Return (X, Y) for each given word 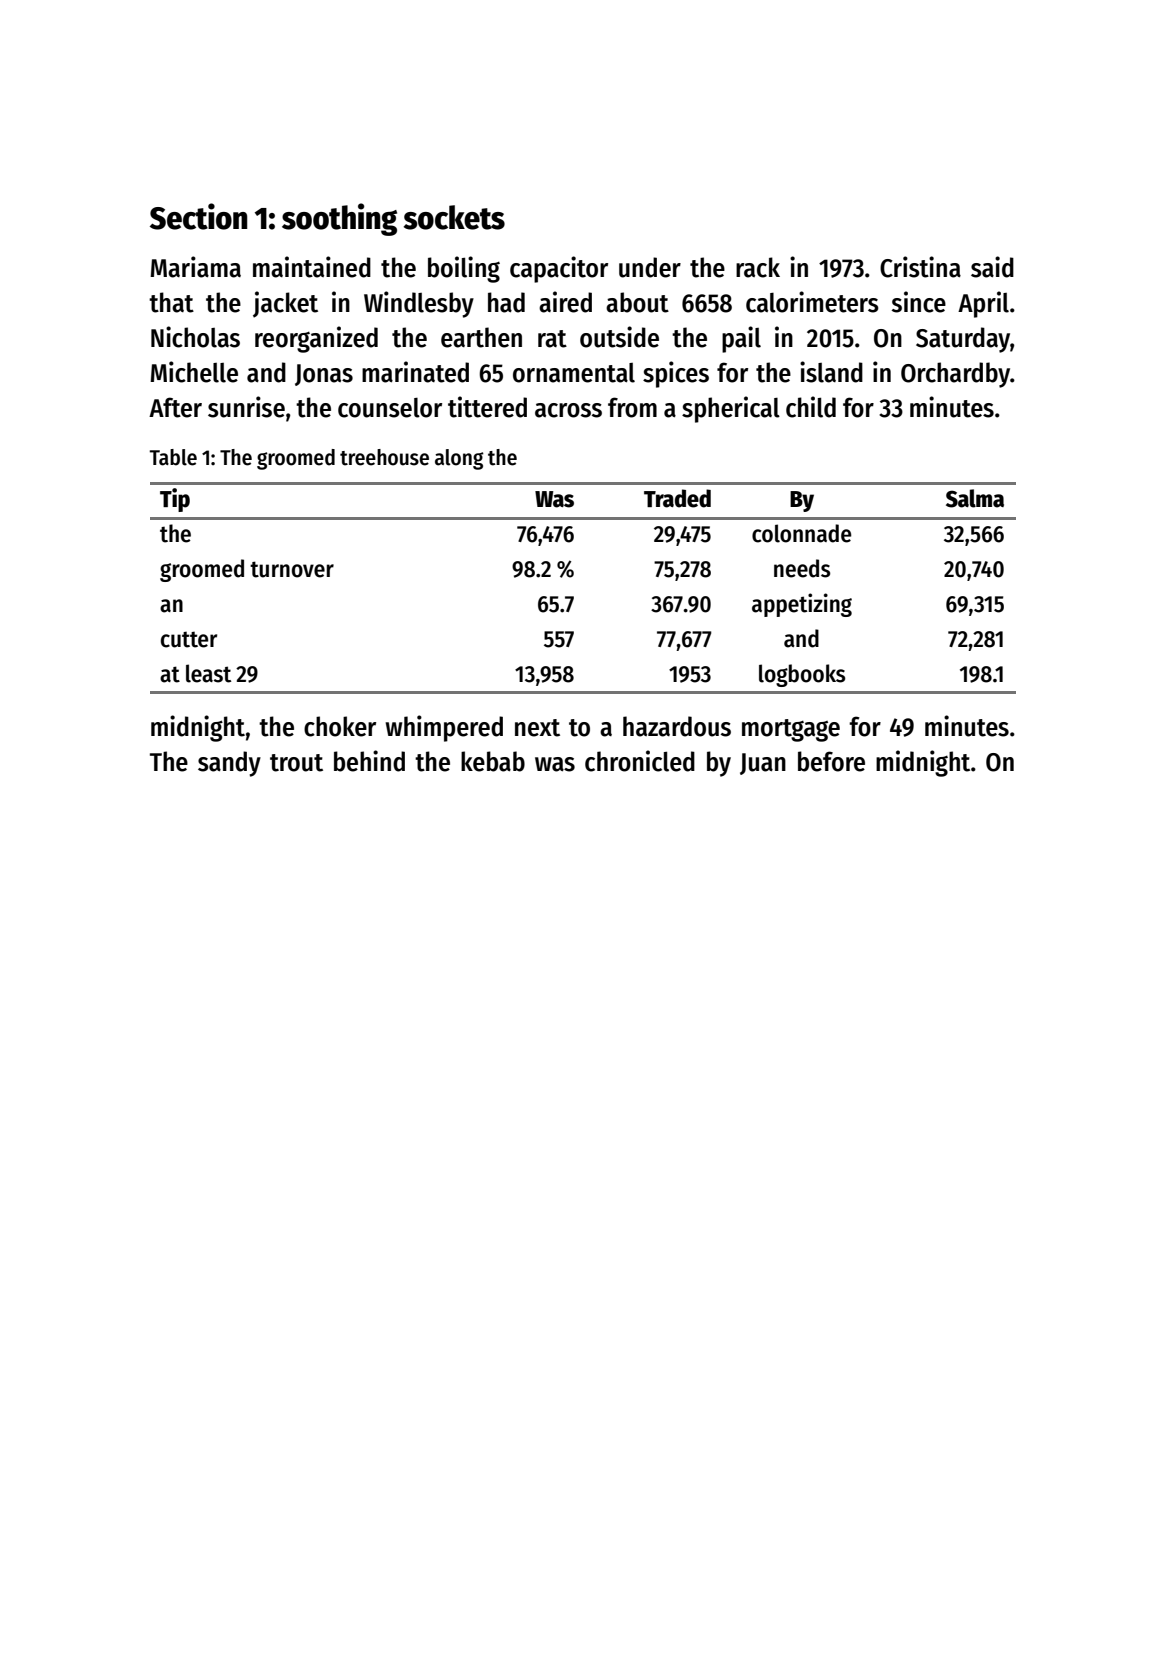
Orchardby (955, 375)
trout (296, 763)
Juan (763, 764)
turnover (292, 569)
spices (676, 374)
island (831, 372)
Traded (677, 498)
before (831, 761)
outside (619, 337)
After (175, 407)
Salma (975, 498)
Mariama (195, 267)
